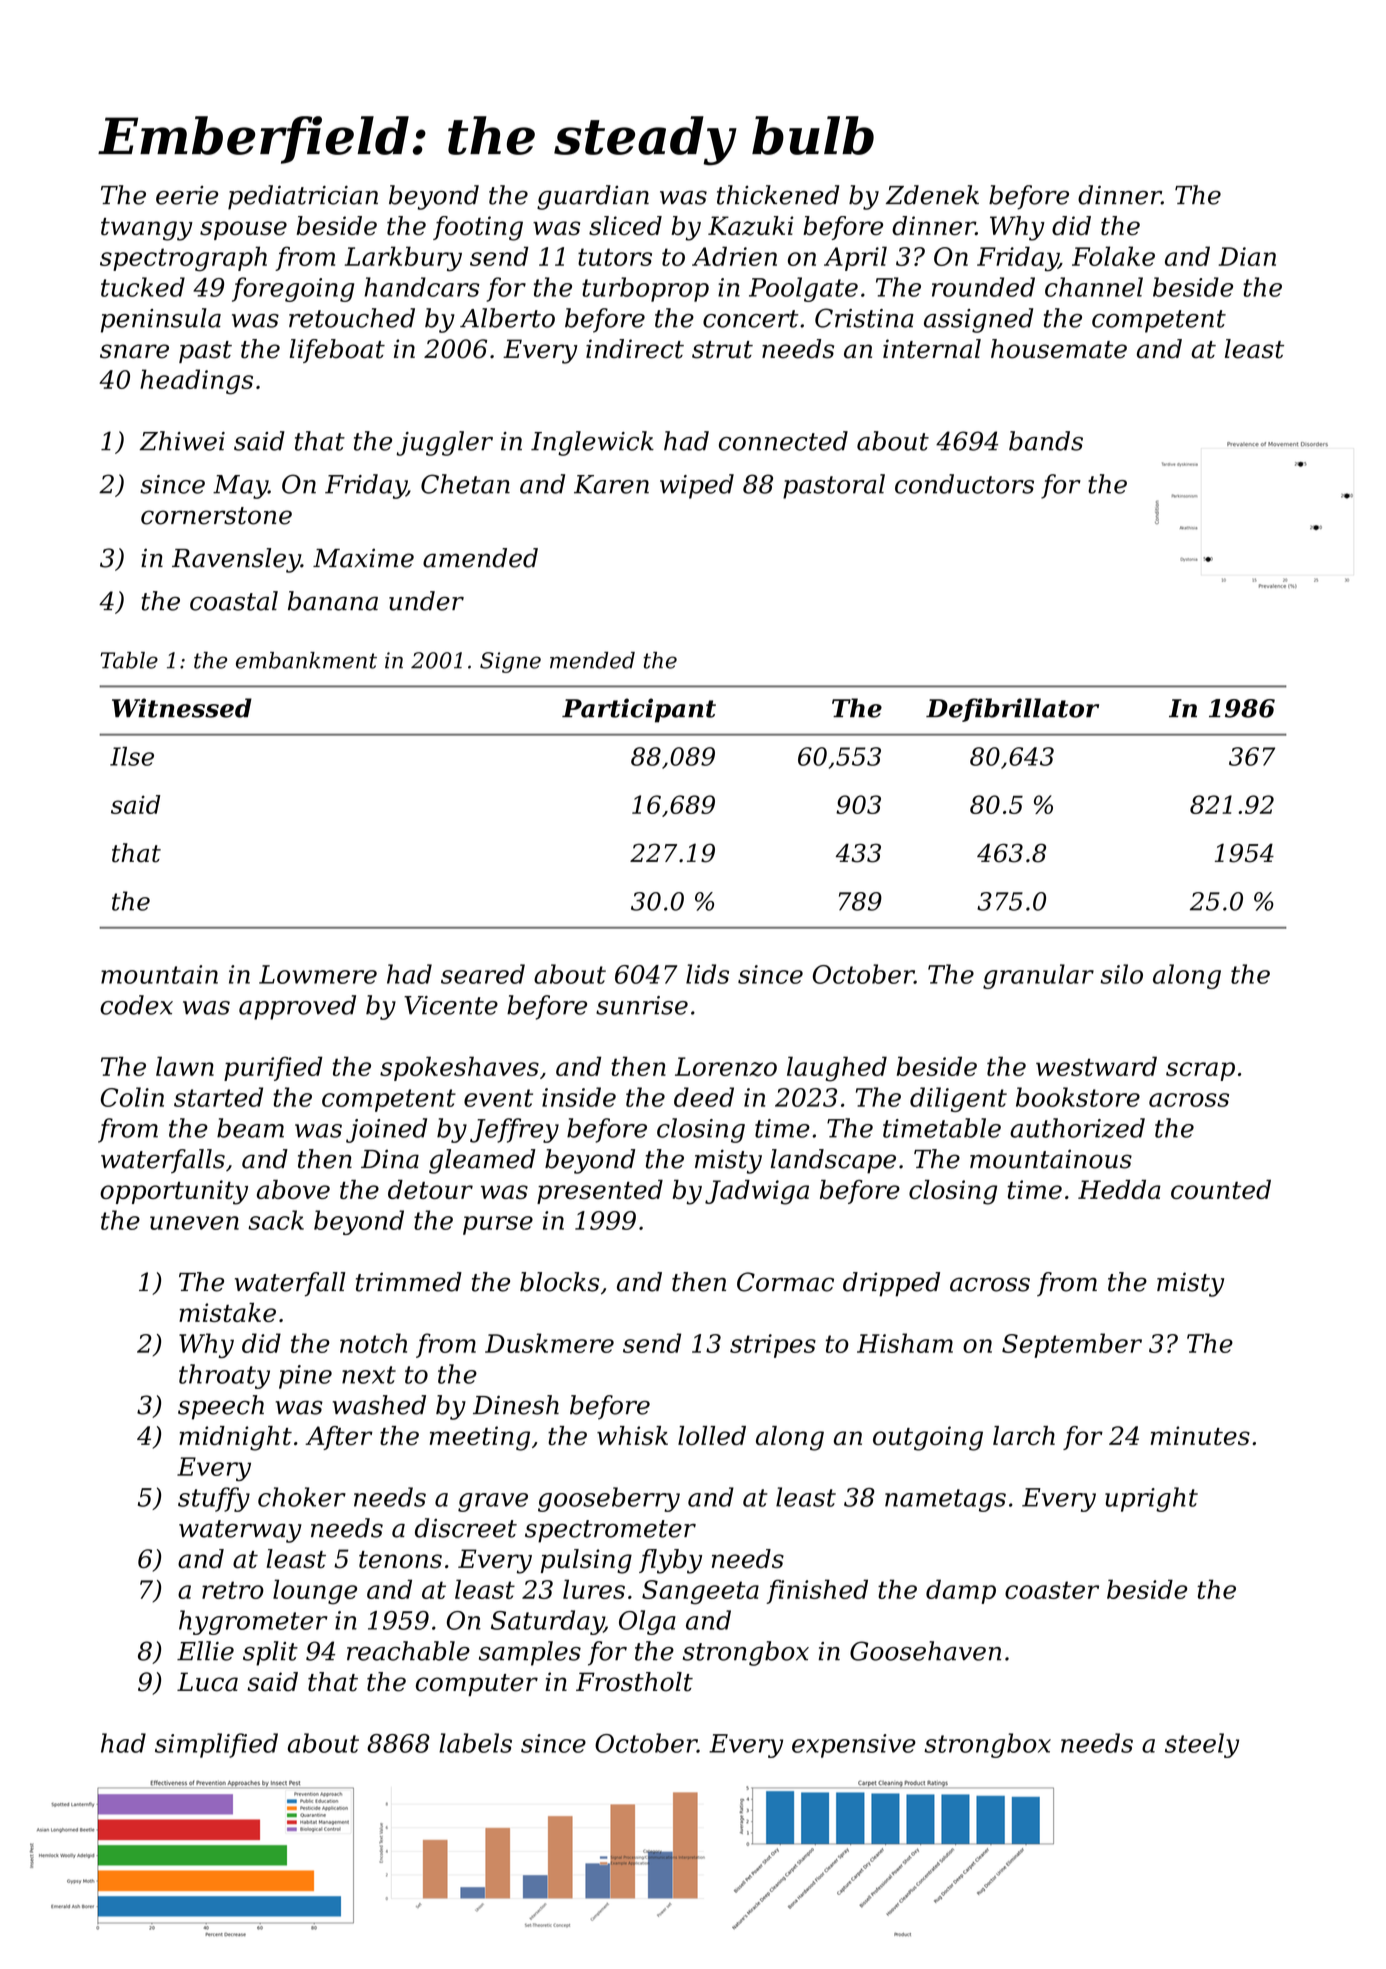 This image has width=1386, height=1969. What do you see at coordinates (233, 1590) in the image?
I see `retro` at bounding box center [233, 1590].
